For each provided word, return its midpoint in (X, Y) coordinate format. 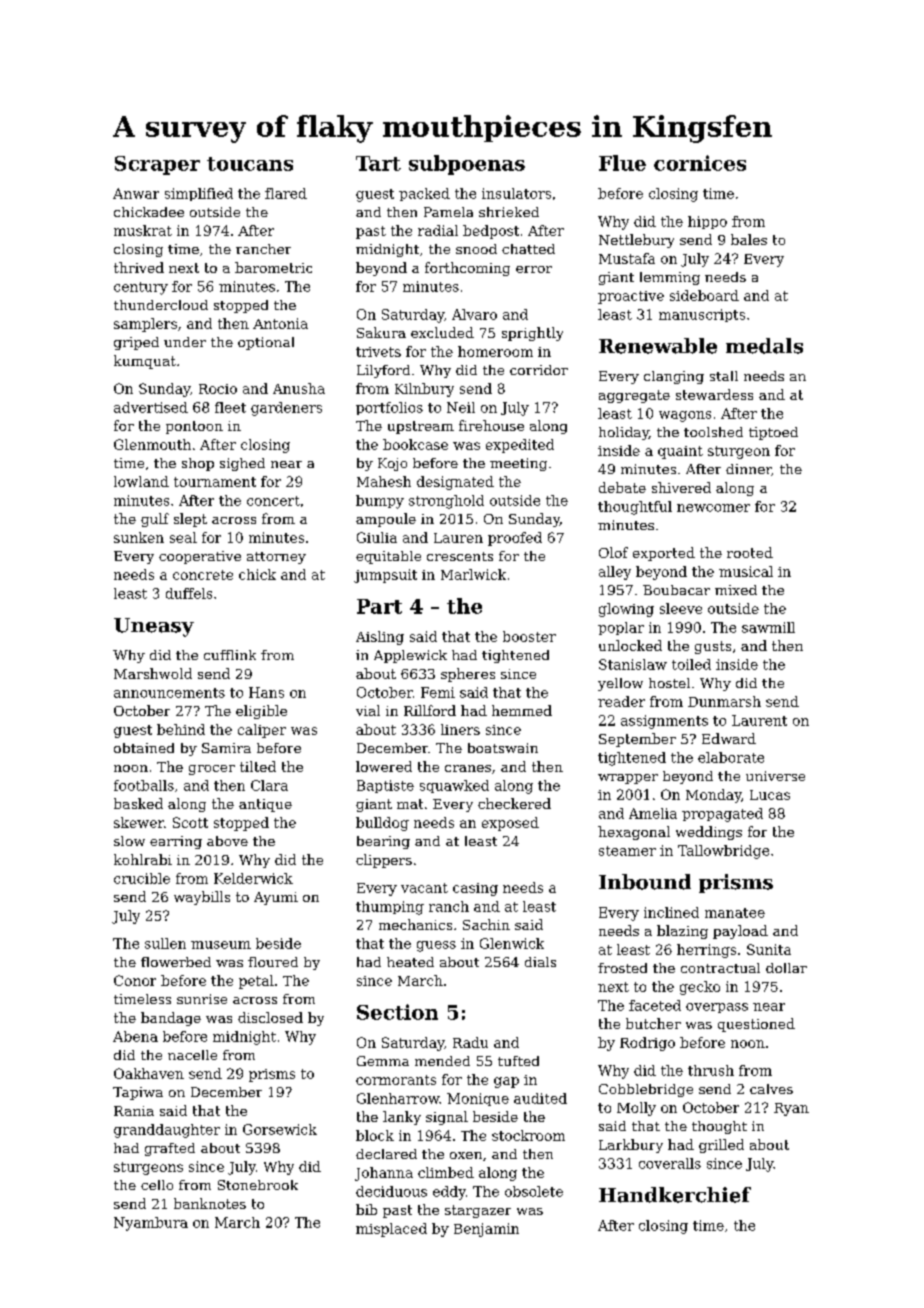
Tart (378, 163)
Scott (190, 822)
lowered (384, 766)
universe (775, 776)
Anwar (136, 193)
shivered (681, 487)
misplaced (391, 1230)
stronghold (446, 502)
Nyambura (151, 1224)
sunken (139, 537)
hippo (707, 222)
